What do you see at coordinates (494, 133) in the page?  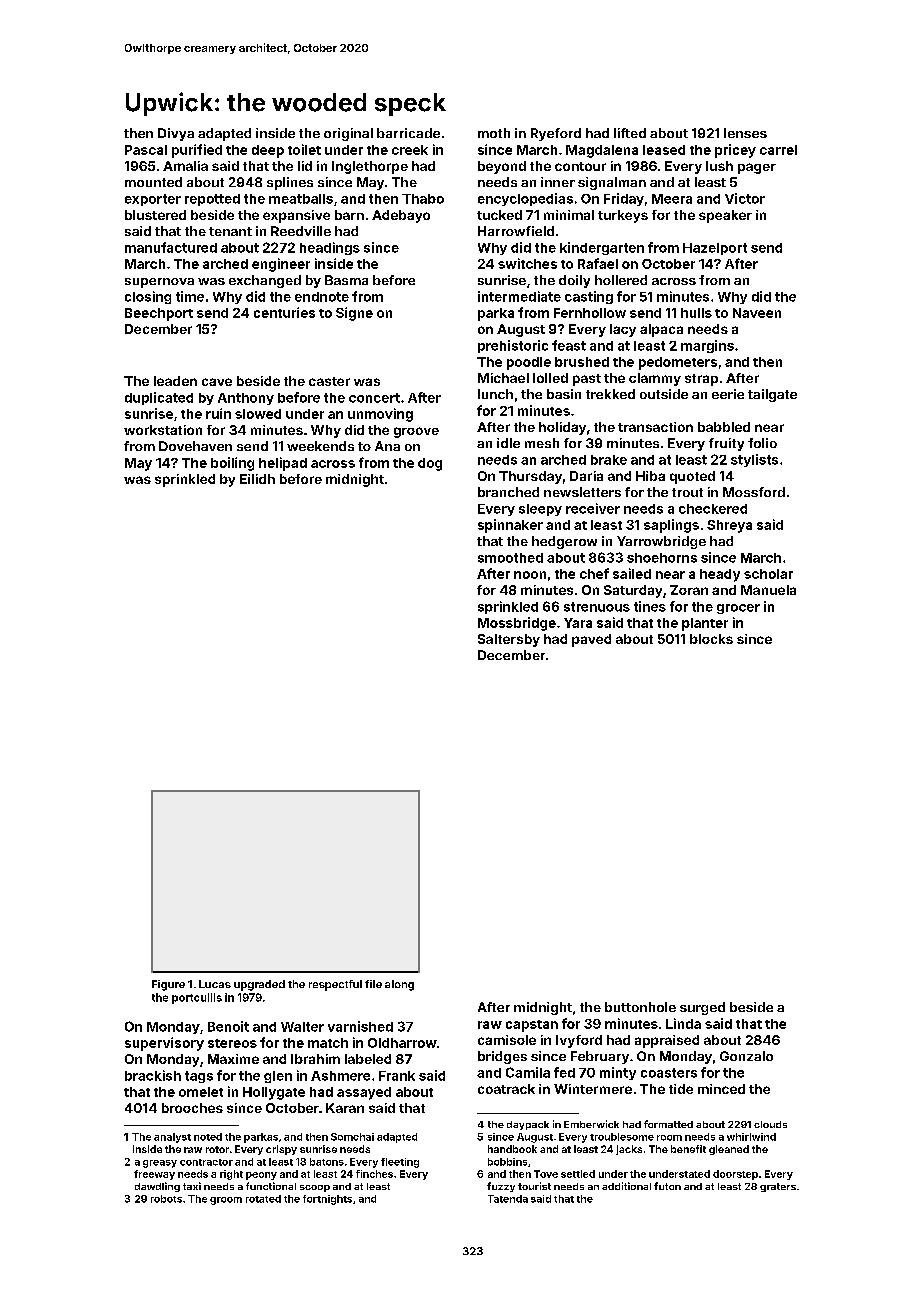 I see `moth` at bounding box center [494, 133].
